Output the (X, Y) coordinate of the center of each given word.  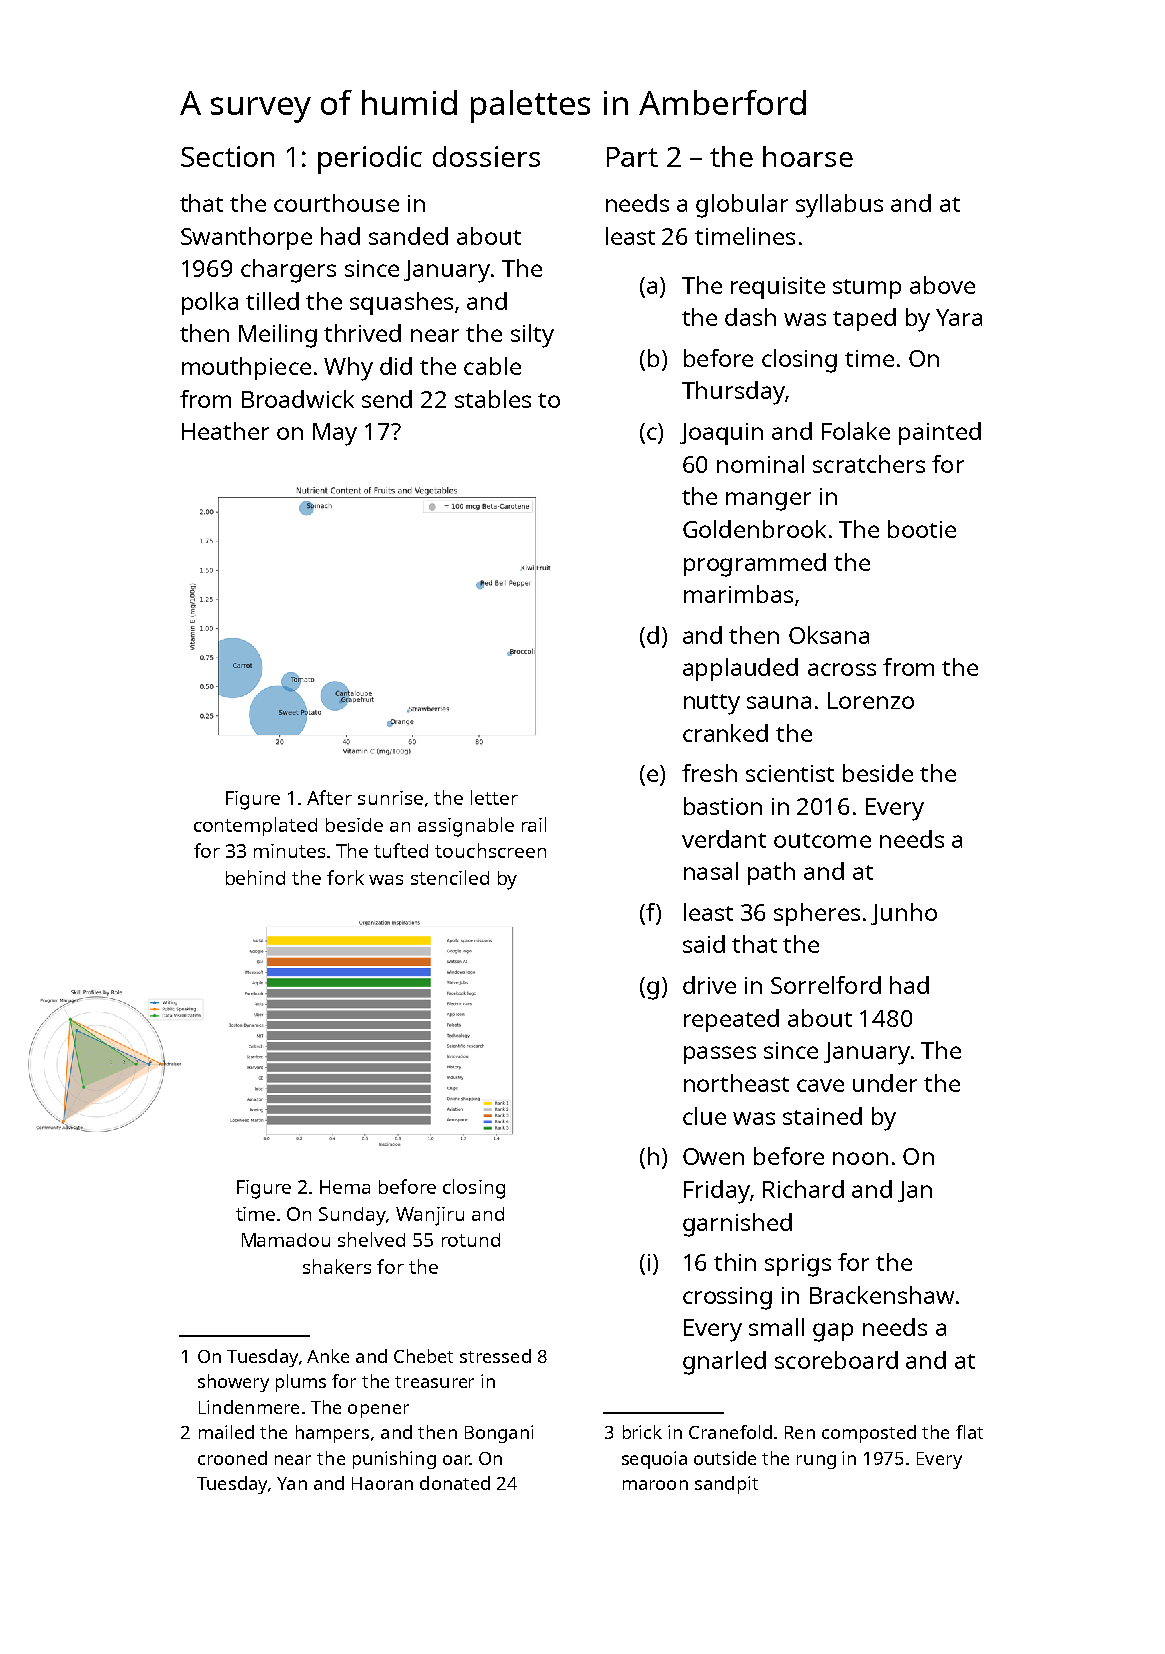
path (771, 873)
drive (709, 985)
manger (768, 501)
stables (493, 399)
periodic (370, 160)
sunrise (390, 798)
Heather (225, 431)
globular (742, 206)
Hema (345, 1187)
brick (642, 1432)
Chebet (423, 1356)
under (885, 1083)
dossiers (486, 156)
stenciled (450, 877)
